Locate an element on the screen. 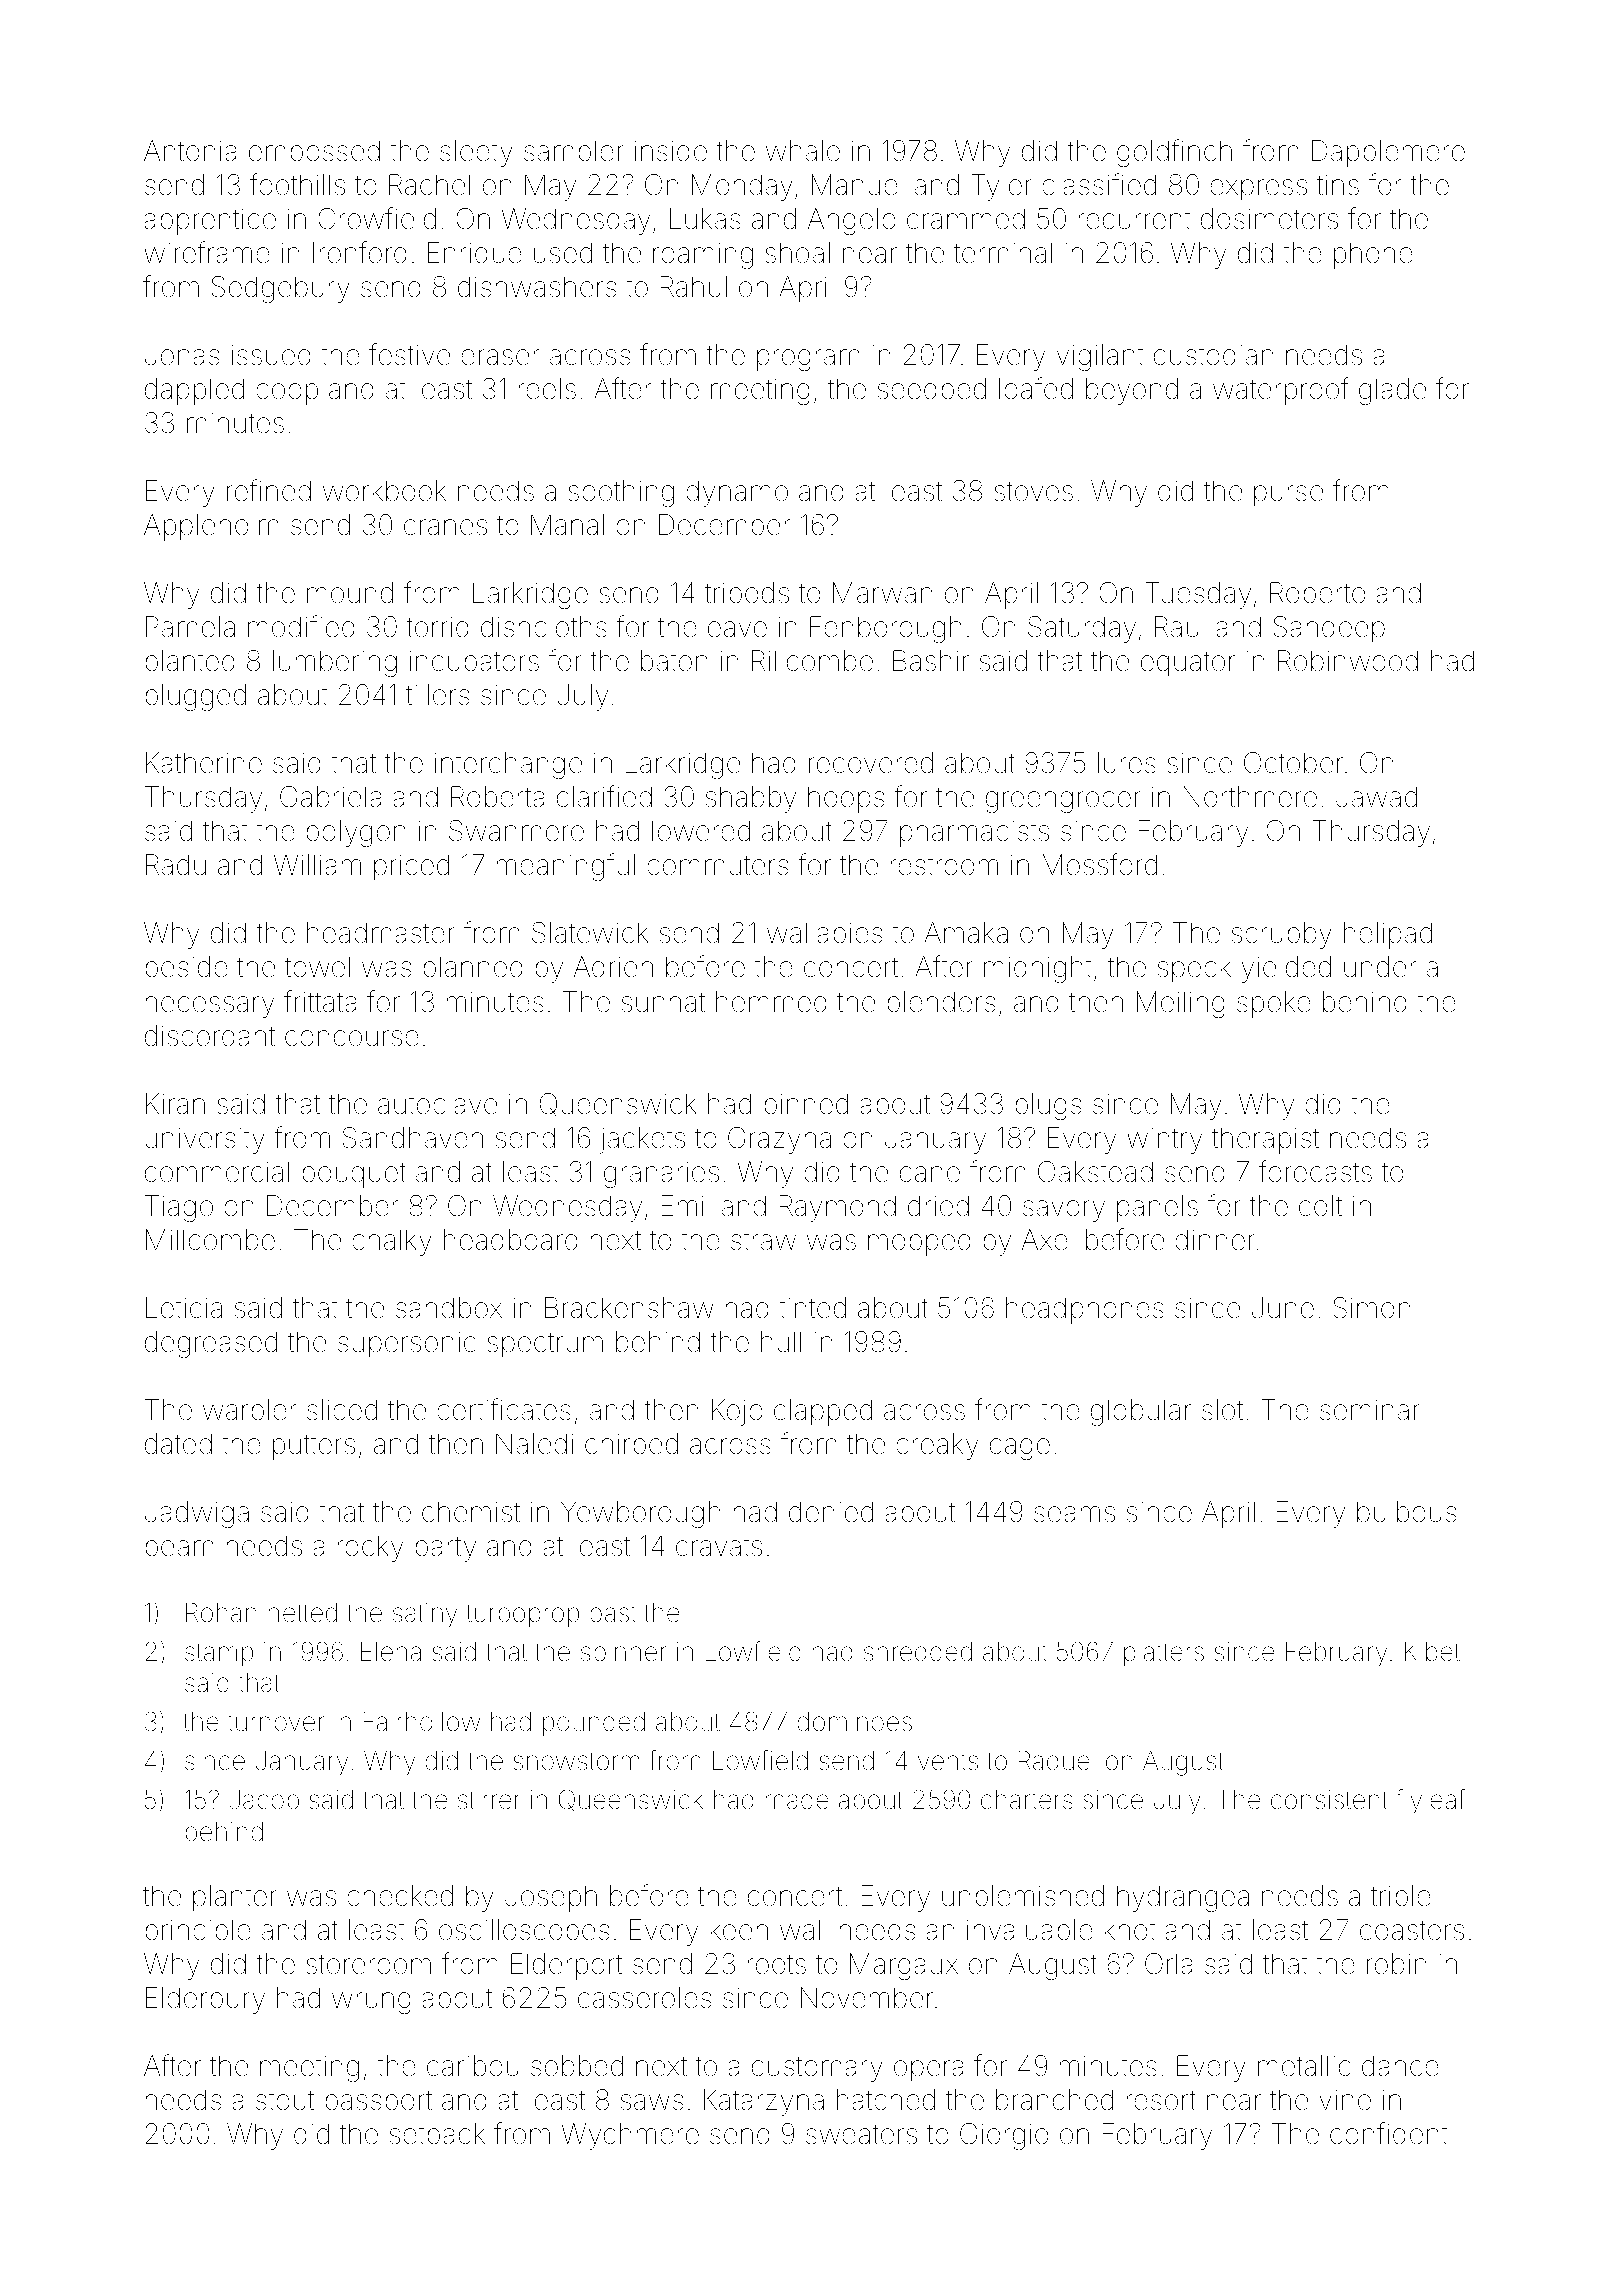 The image size is (1620, 2292). whale is located at coordinates (803, 151).
